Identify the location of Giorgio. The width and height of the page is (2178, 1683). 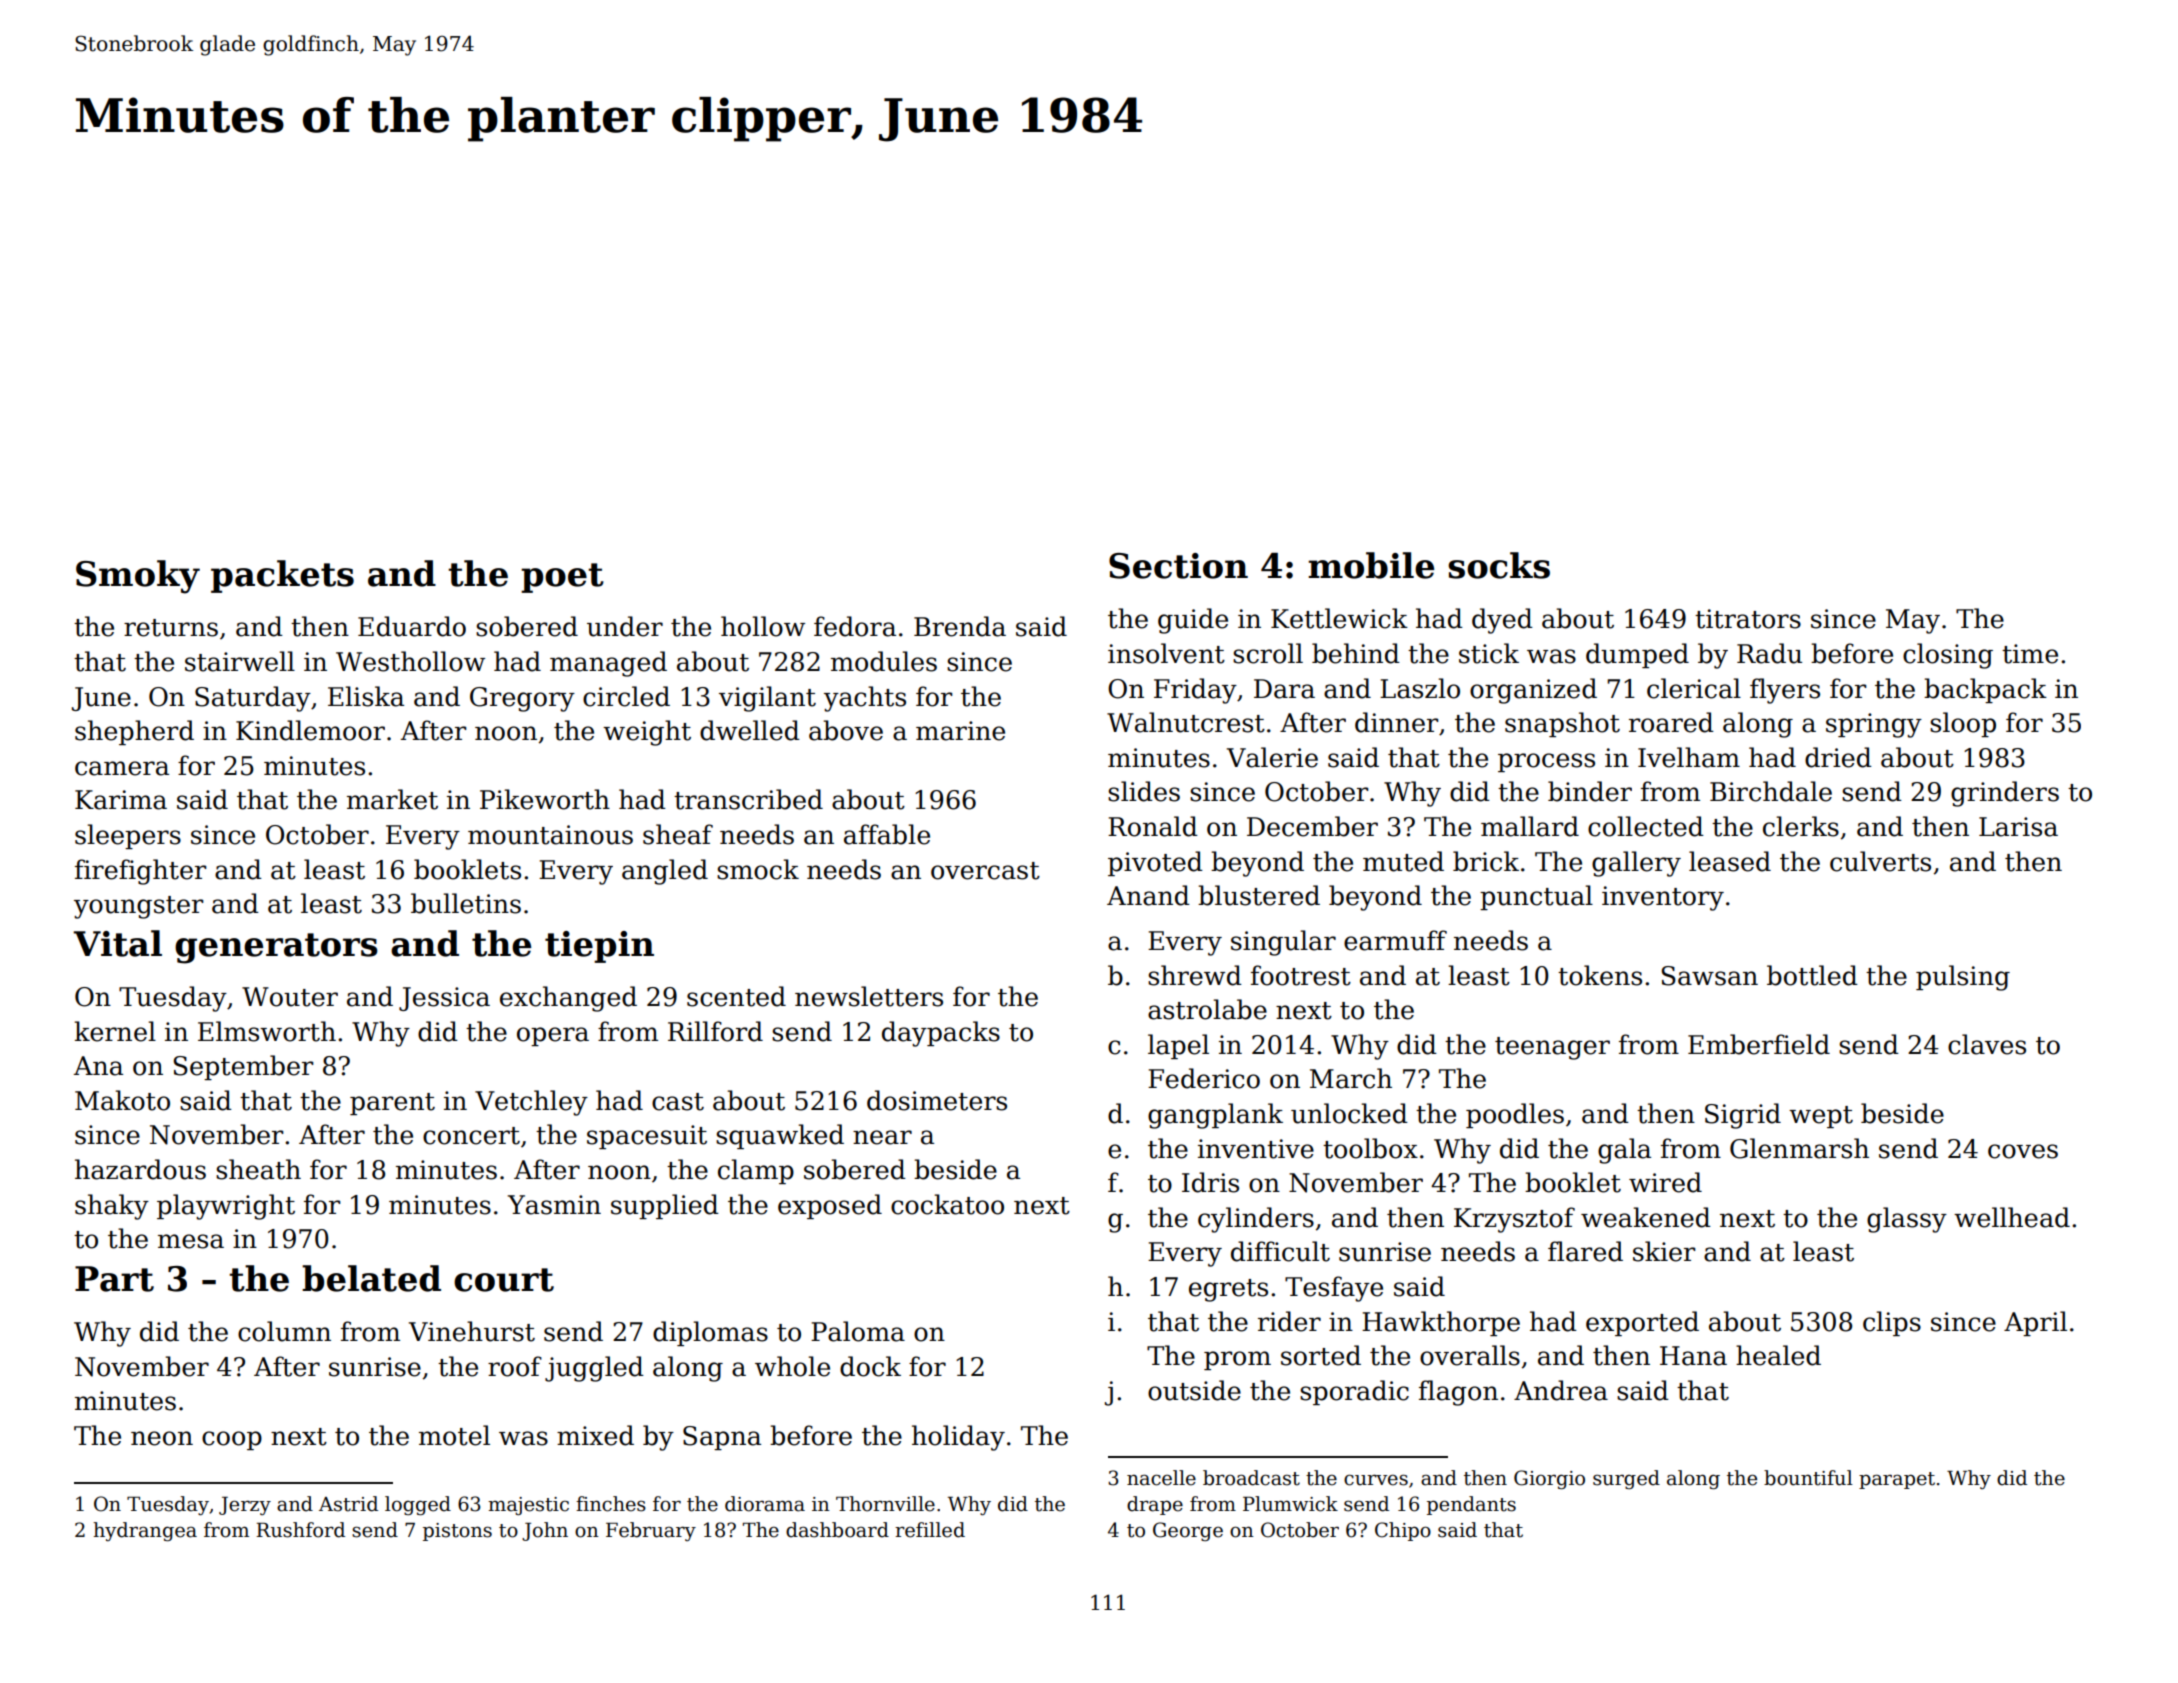
(1549, 1479).
